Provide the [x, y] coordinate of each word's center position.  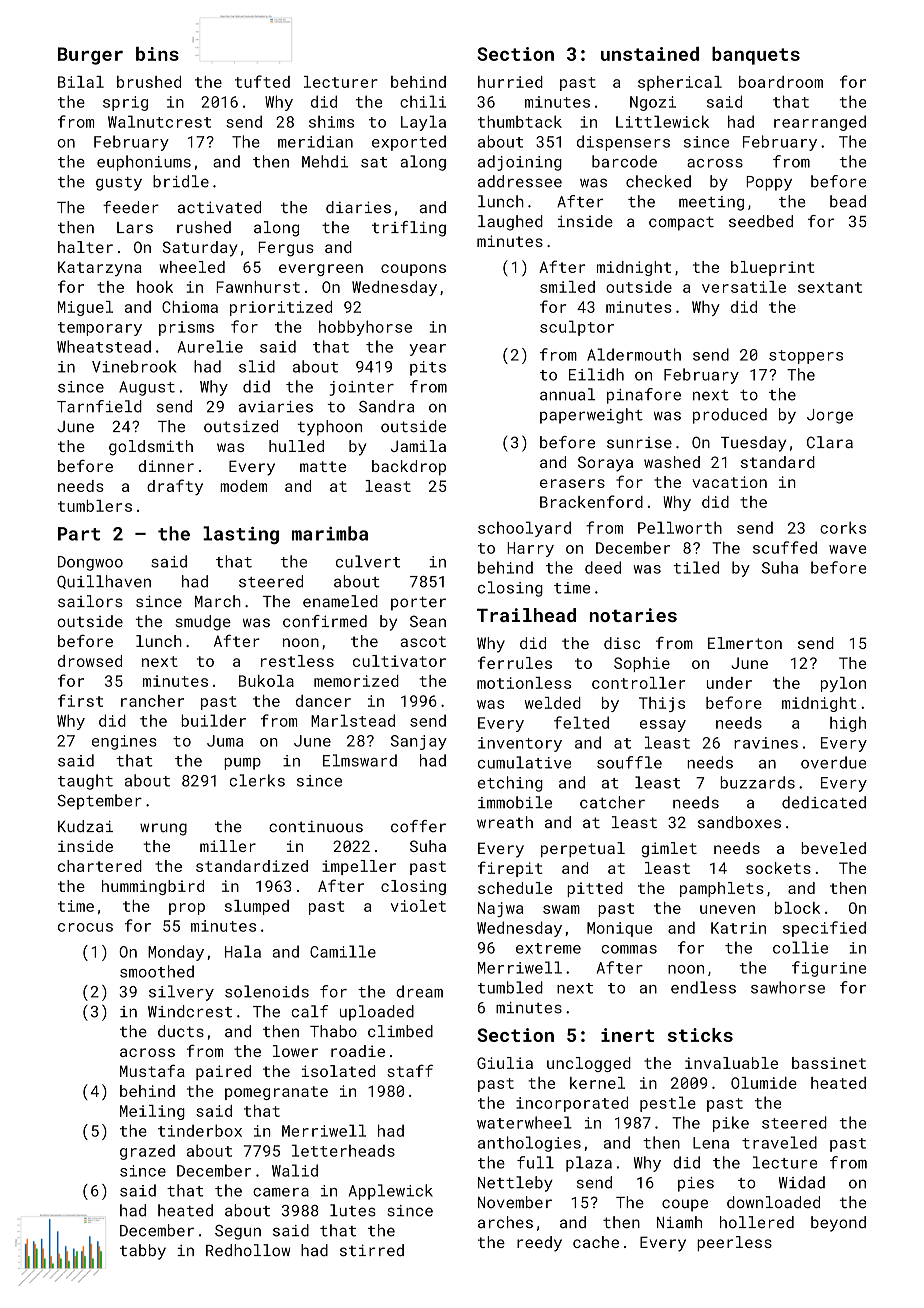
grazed [147, 1152]
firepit [510, 869]
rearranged [820, 123]
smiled [567, 287]
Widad [802, 1182]
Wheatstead [104, 346]
